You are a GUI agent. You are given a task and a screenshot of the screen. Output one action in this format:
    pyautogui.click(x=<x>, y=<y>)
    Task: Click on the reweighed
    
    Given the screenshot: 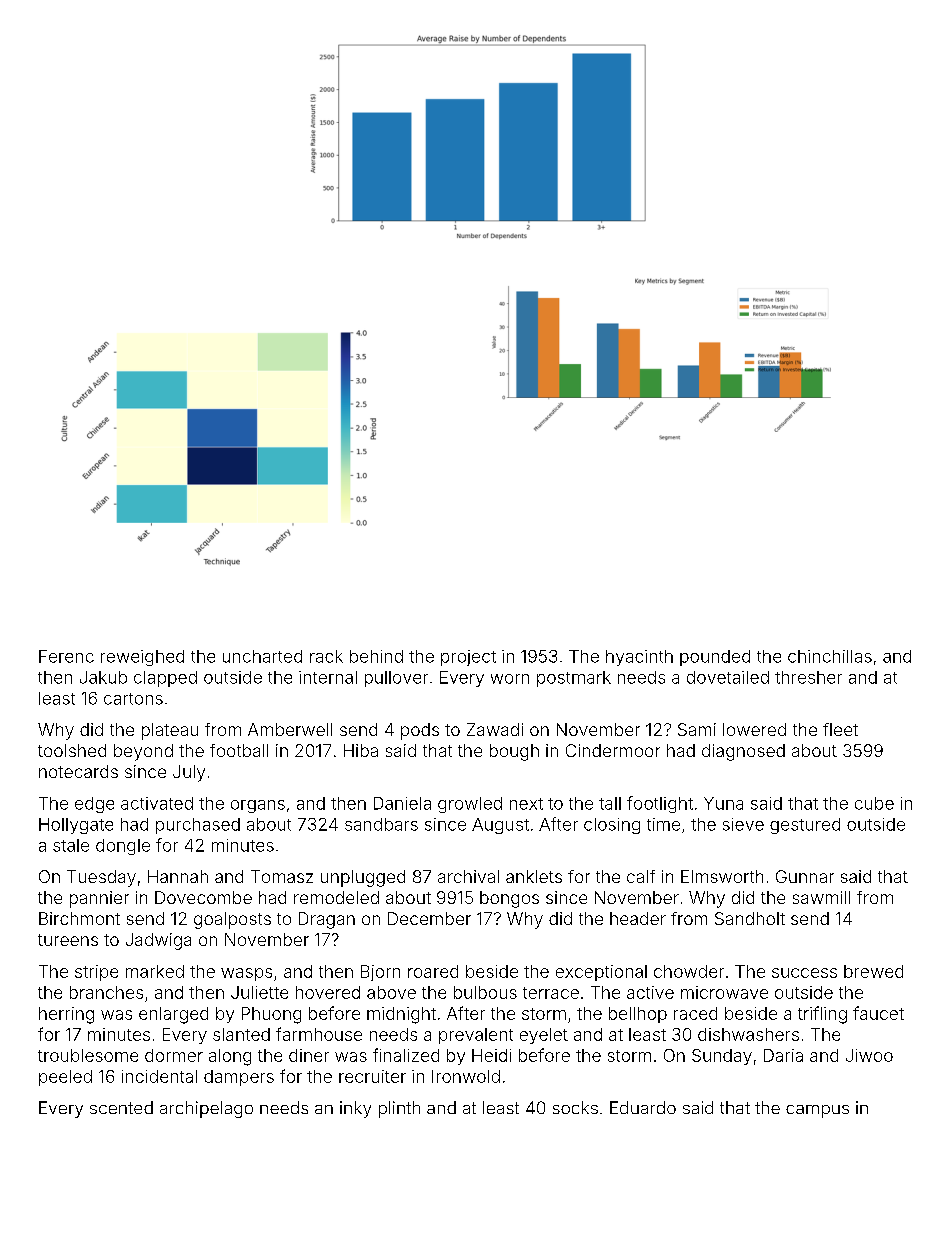 What is the action you would take?
    pyautogui.click(x=142, y=658)
